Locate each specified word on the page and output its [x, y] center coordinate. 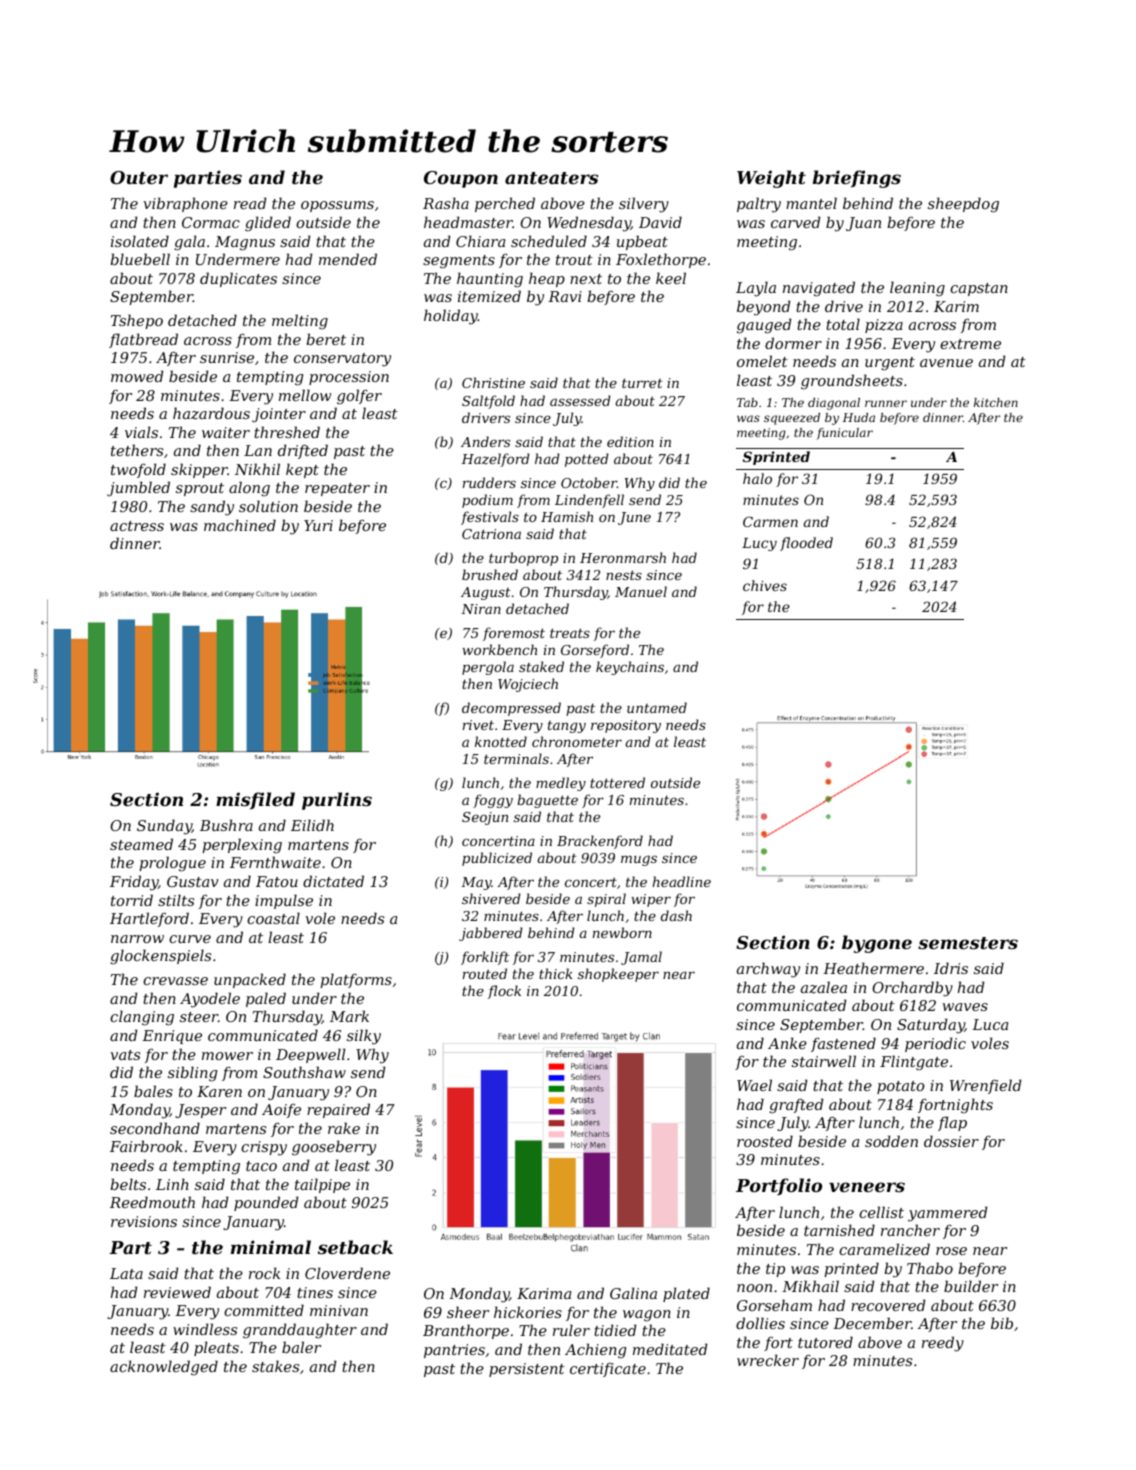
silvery [644, 205]
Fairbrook [146, 1146]
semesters [968, 943]
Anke [787, 1043]
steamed [141, 844]
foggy [493, 801]
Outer [139, 177]
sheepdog [963, 205]
